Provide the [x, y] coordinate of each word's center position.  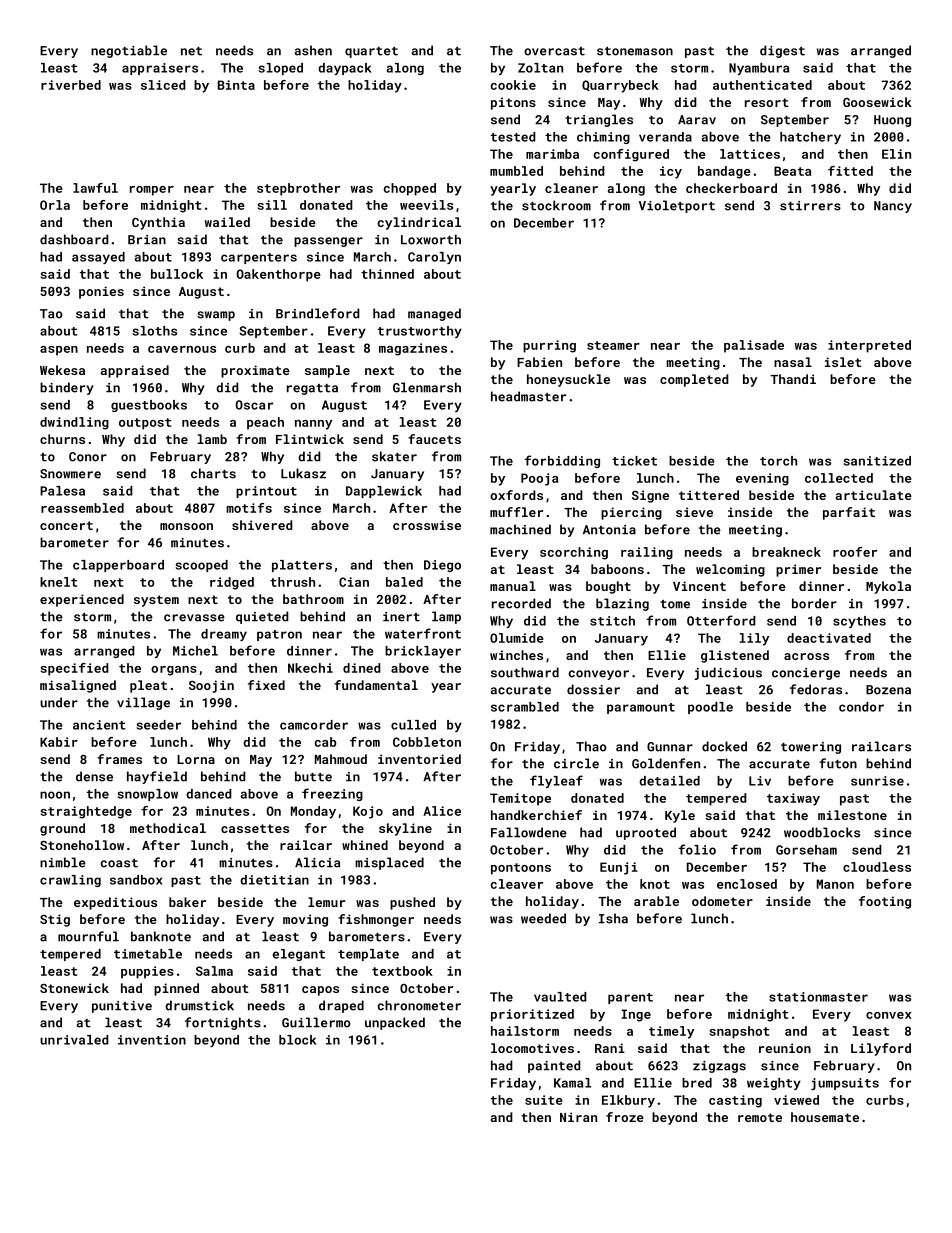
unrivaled [74, 1040]
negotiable [129, 51]
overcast [554, 51]
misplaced [389, 863]
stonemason [635, 51]
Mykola [888, 587]
